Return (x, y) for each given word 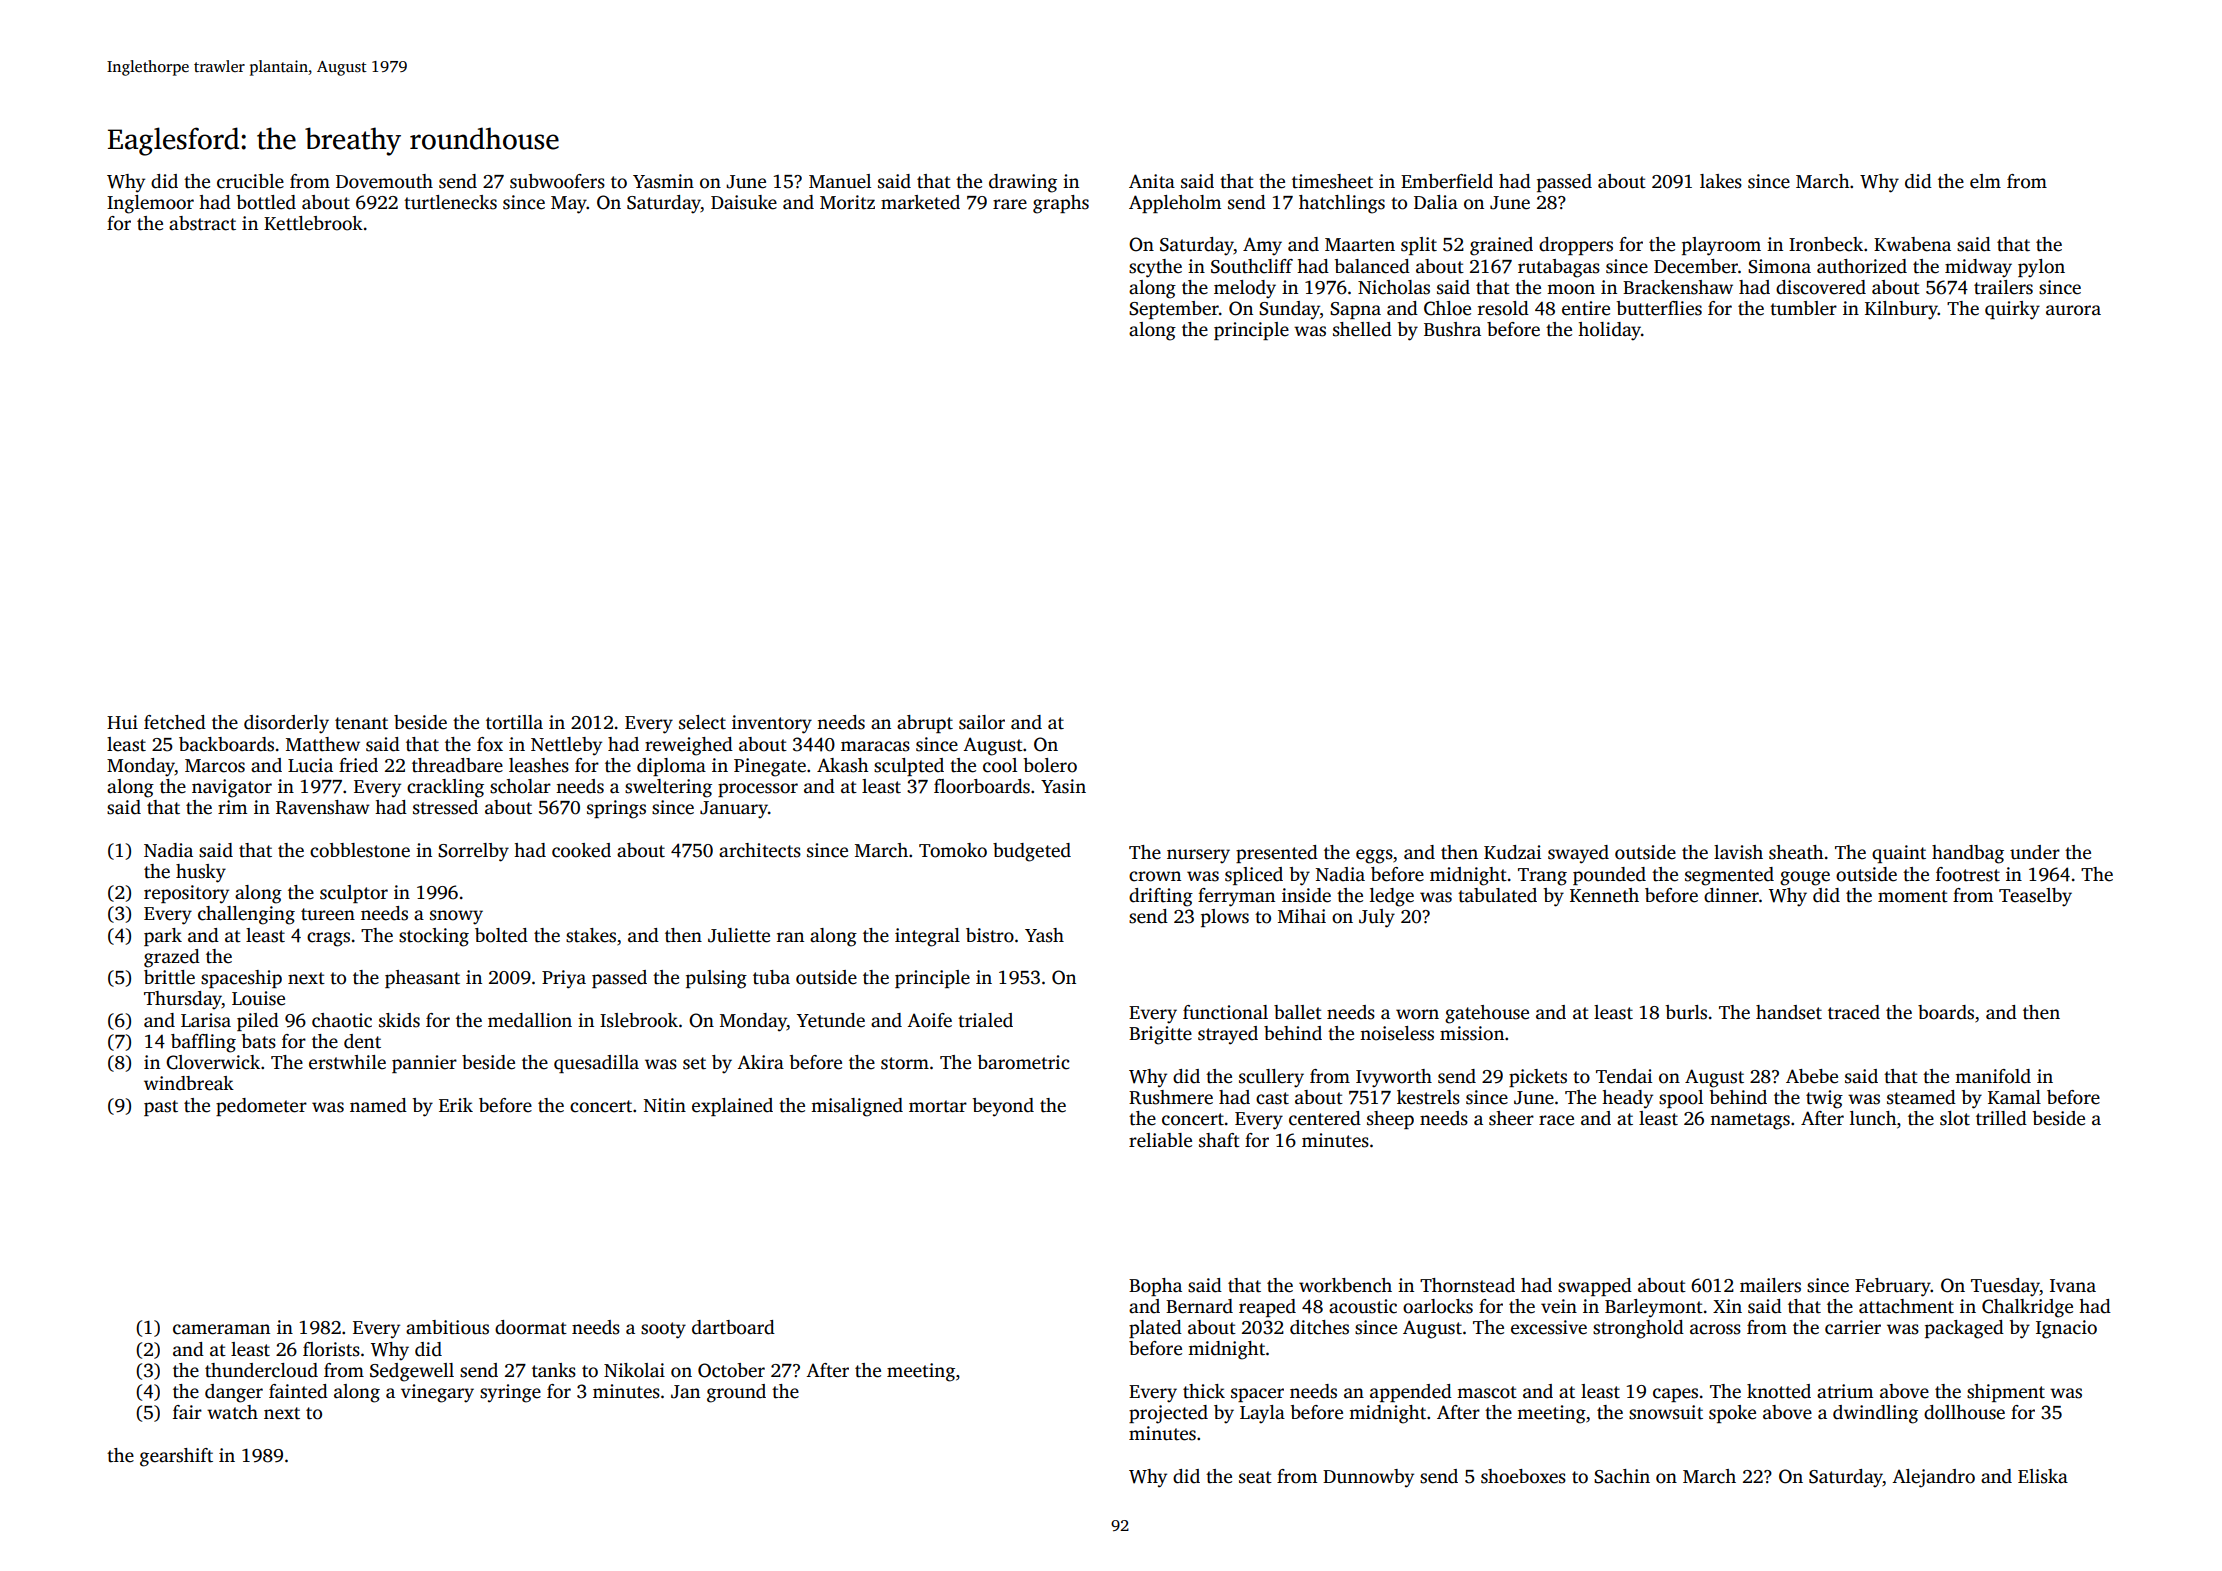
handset (1789, 1012)
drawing (1023, 183)
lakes (1721, 181)
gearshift (176, 1457)
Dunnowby (1368, 1478)
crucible (250, 181)
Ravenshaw (323, 807)
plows (1225, 918)
